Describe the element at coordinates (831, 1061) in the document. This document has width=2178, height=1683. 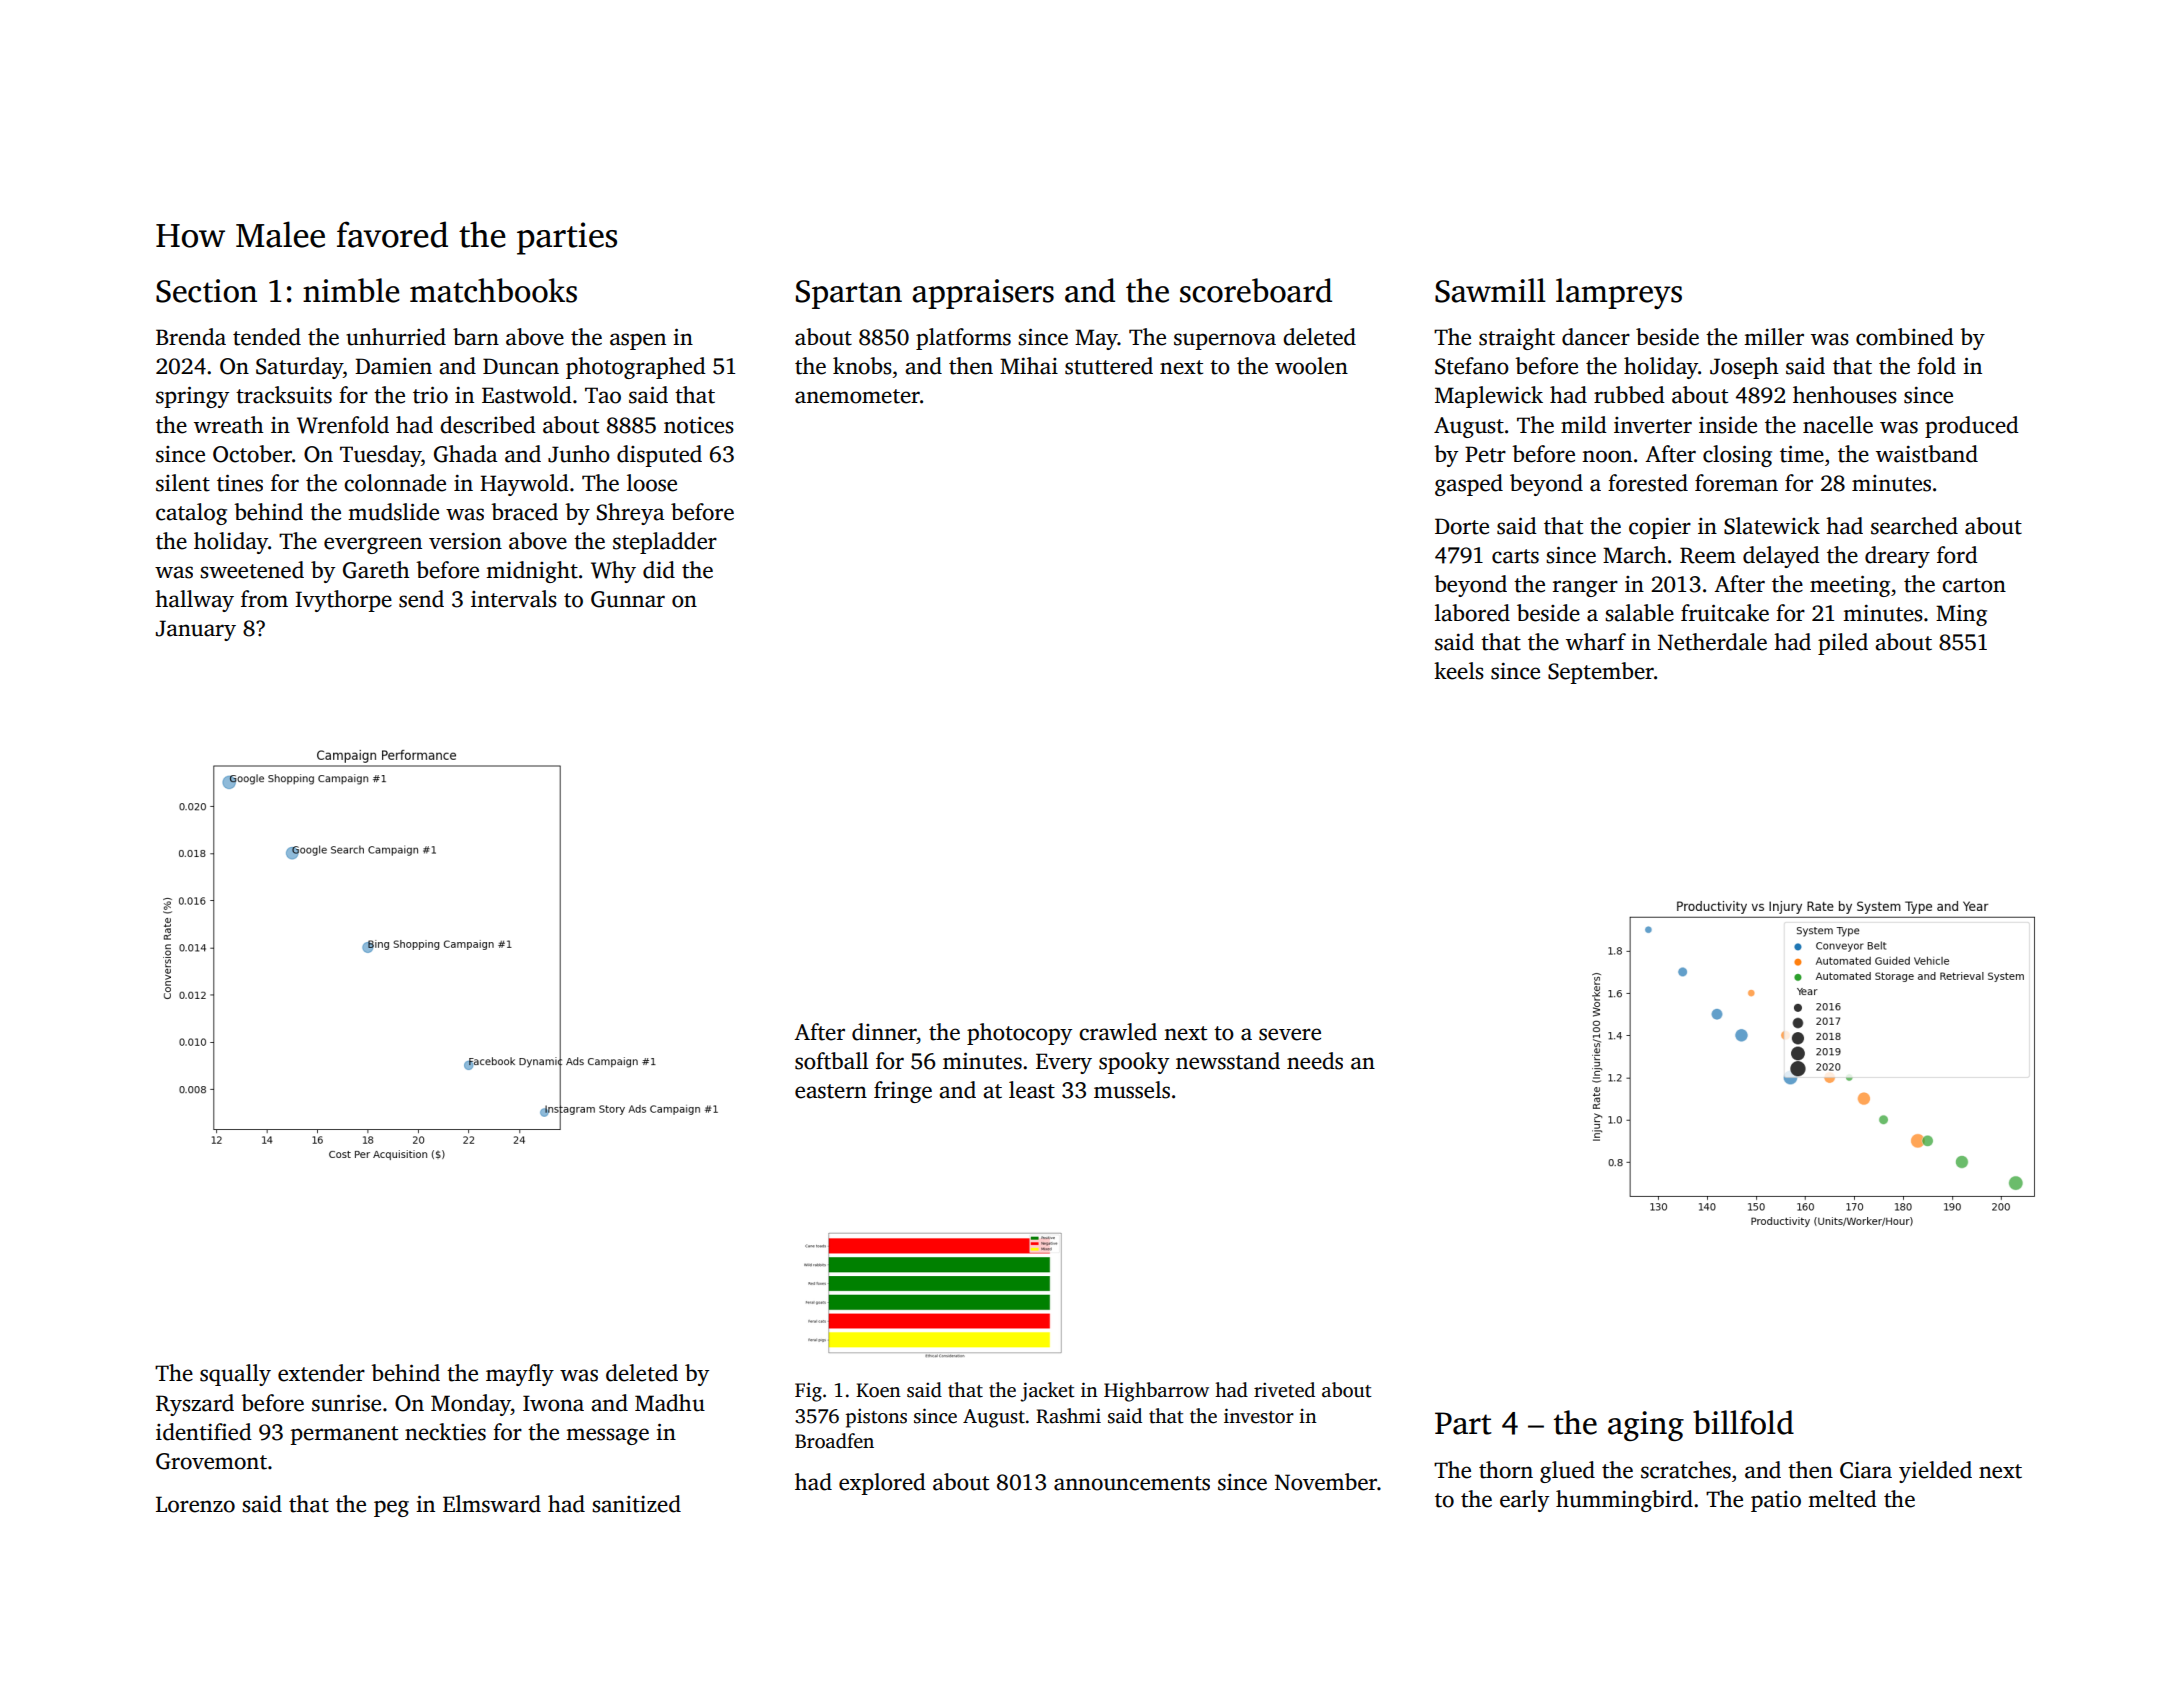
I see `softball` at that location.
